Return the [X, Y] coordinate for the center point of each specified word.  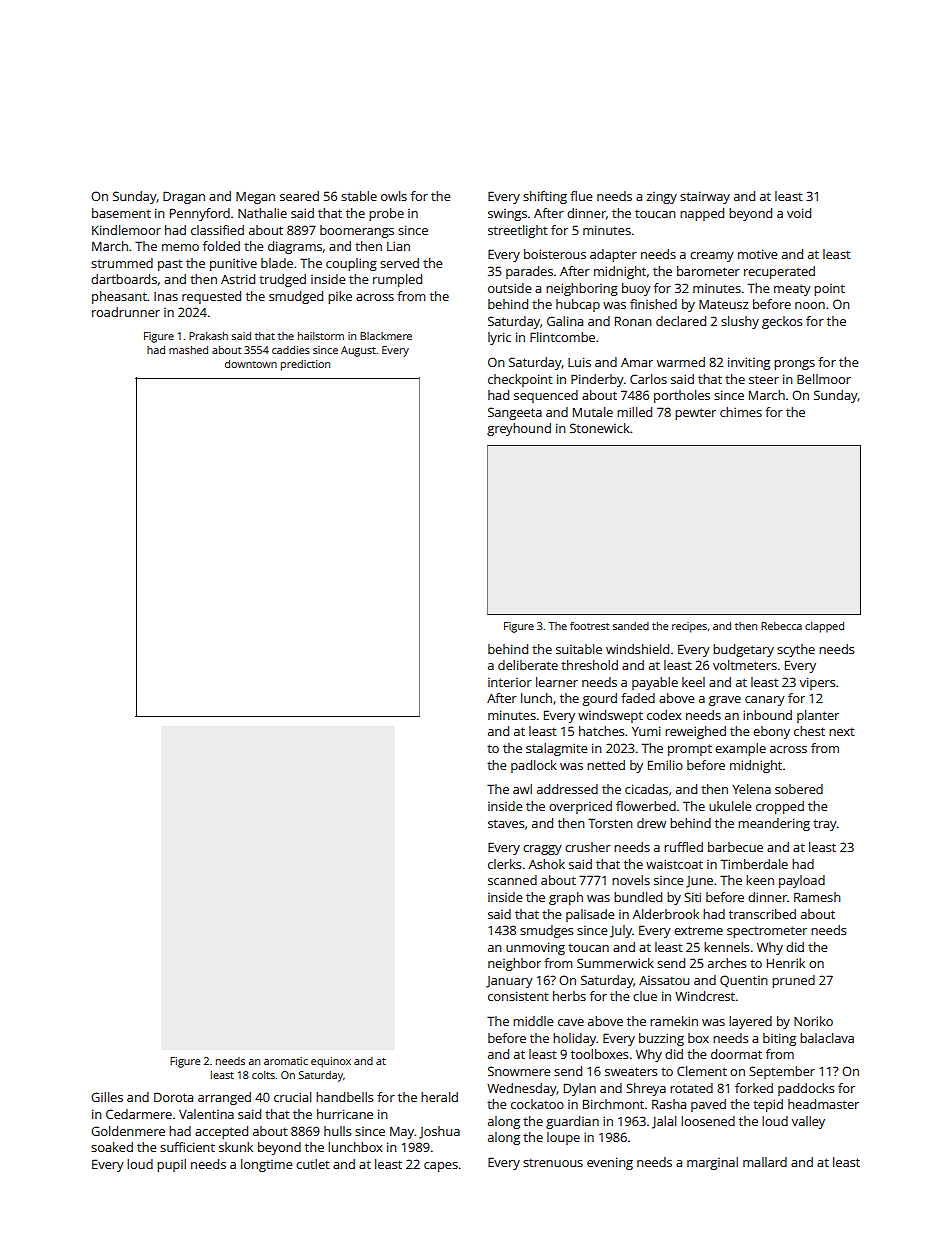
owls [394, 196]
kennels [726, 947]
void [799, 213]
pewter [695, 414]
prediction [305, 365]
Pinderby [597, 380]
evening [610, 1163]
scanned [512, 880]
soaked [112, 1147]
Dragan [184, 197]
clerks [504, 864]
